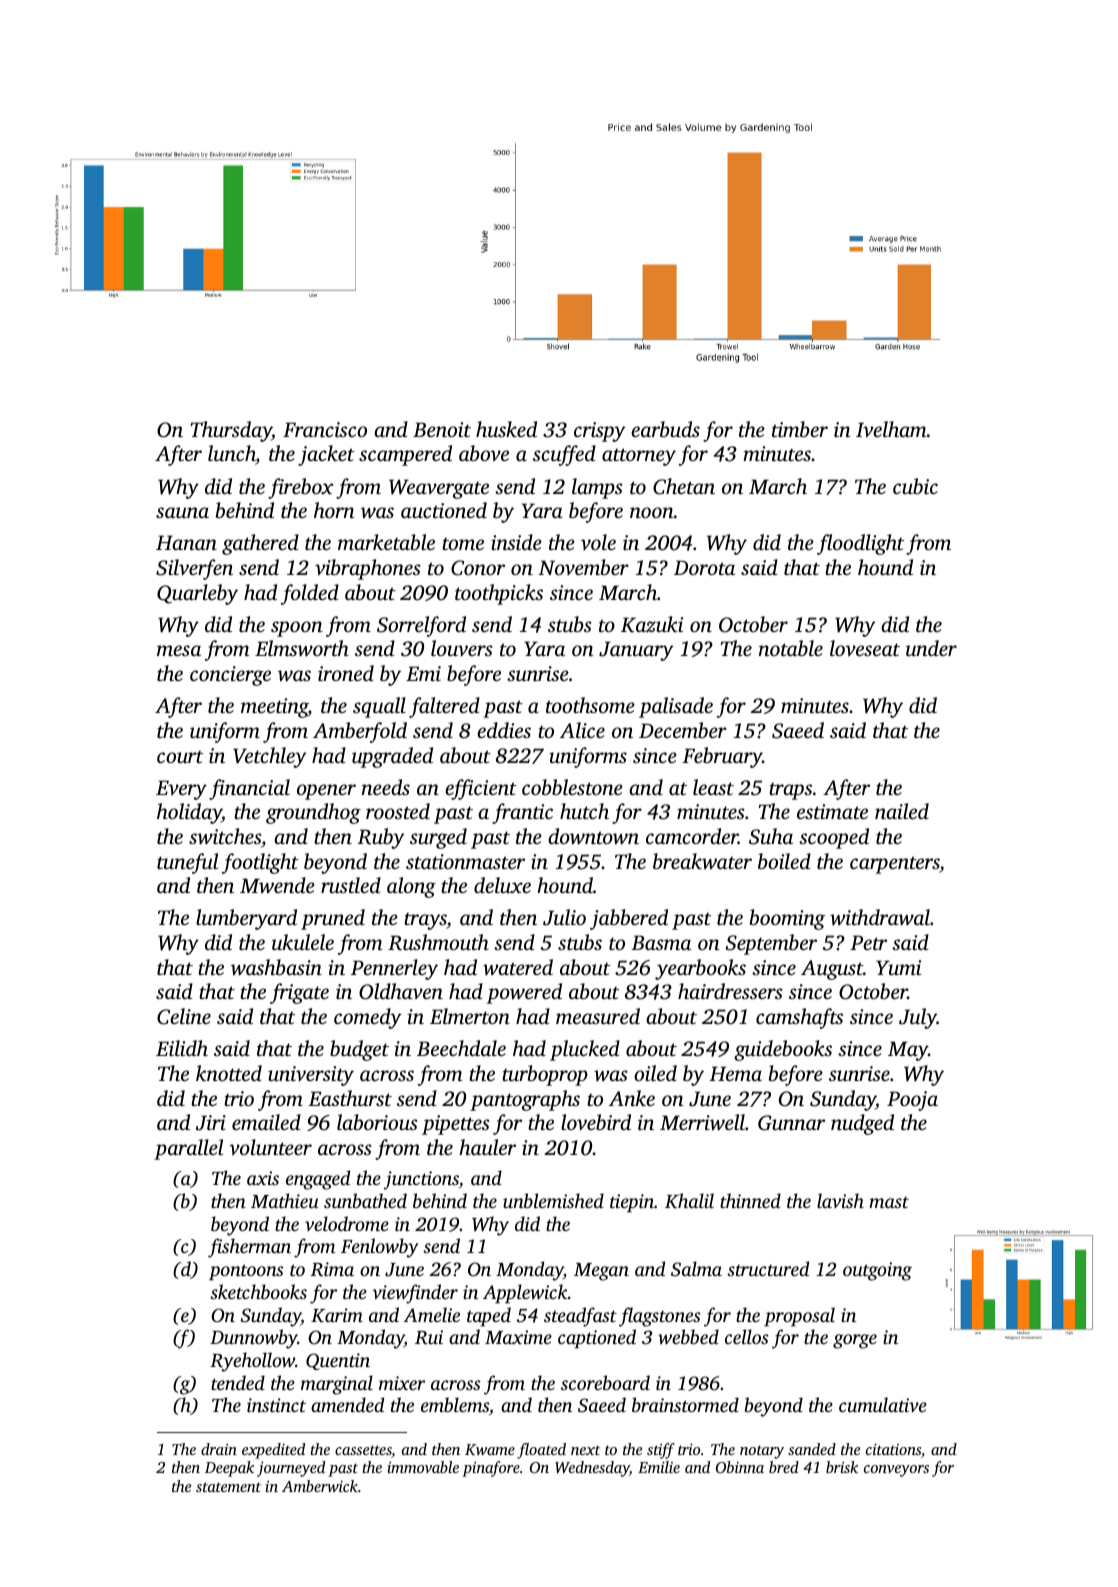  Describe the element at coordinates (840, 1200) in the page. I see `lavish` at that location.
